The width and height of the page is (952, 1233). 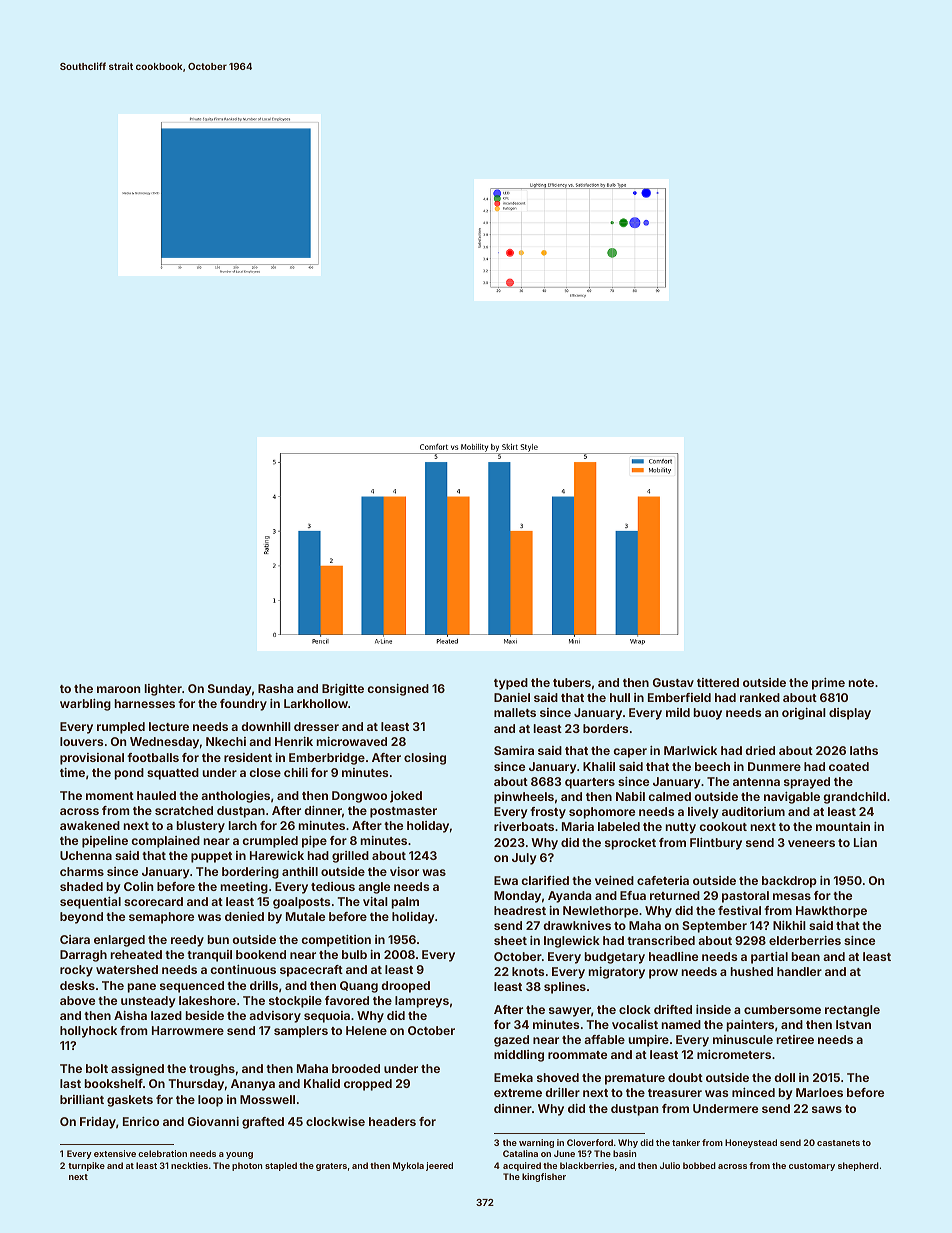 What do you see at coordinates (861, 683) in the page?
I see `note` at bounding box center [861, 683].
